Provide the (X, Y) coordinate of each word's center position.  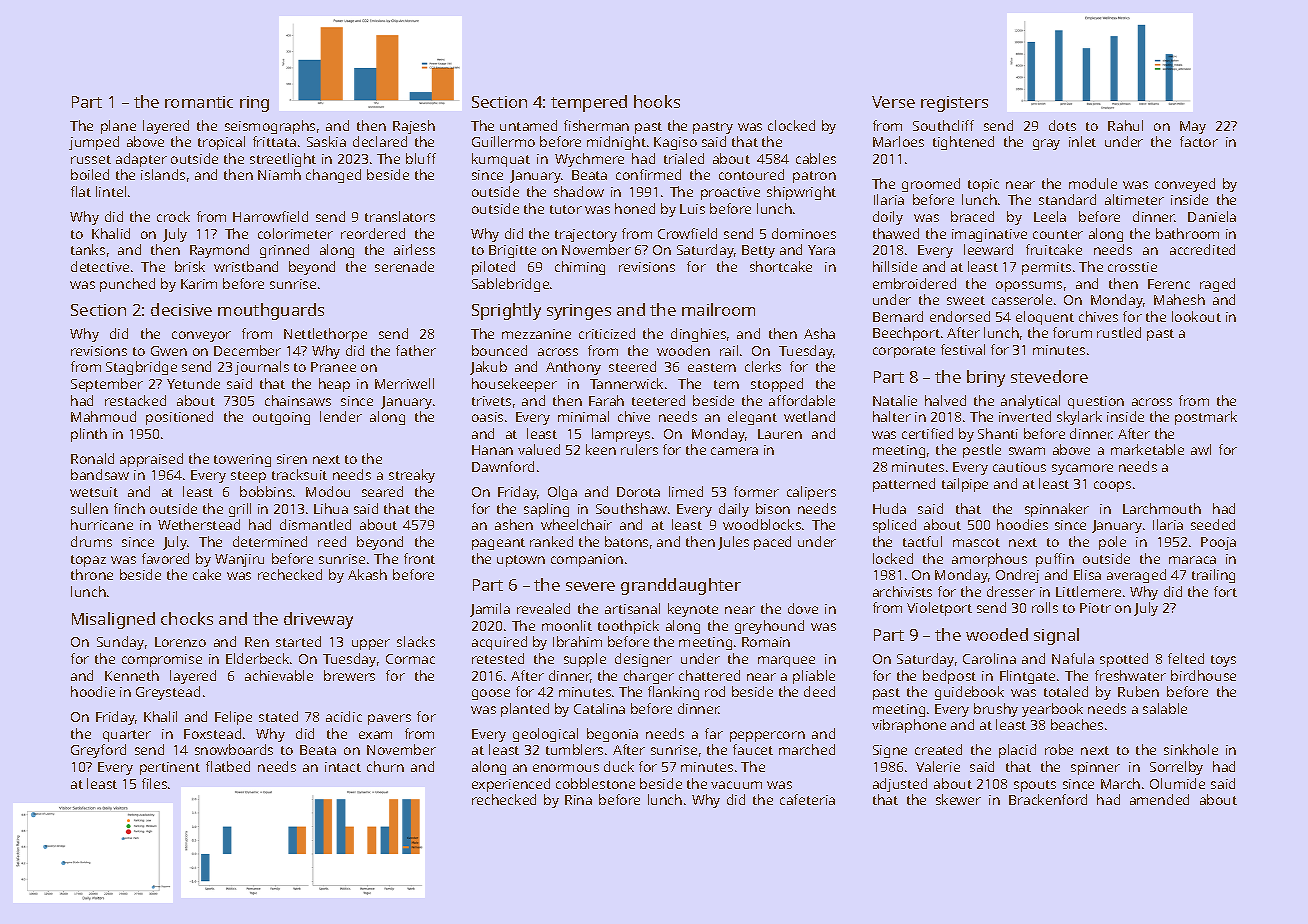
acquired (499, 643)
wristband (246, 266)
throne (92, 574)
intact (343, 767)
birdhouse (1203, 675)
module (1093, 183)
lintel (111, 191)
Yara (821, 250)
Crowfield (687, 233)
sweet (966, 300)
